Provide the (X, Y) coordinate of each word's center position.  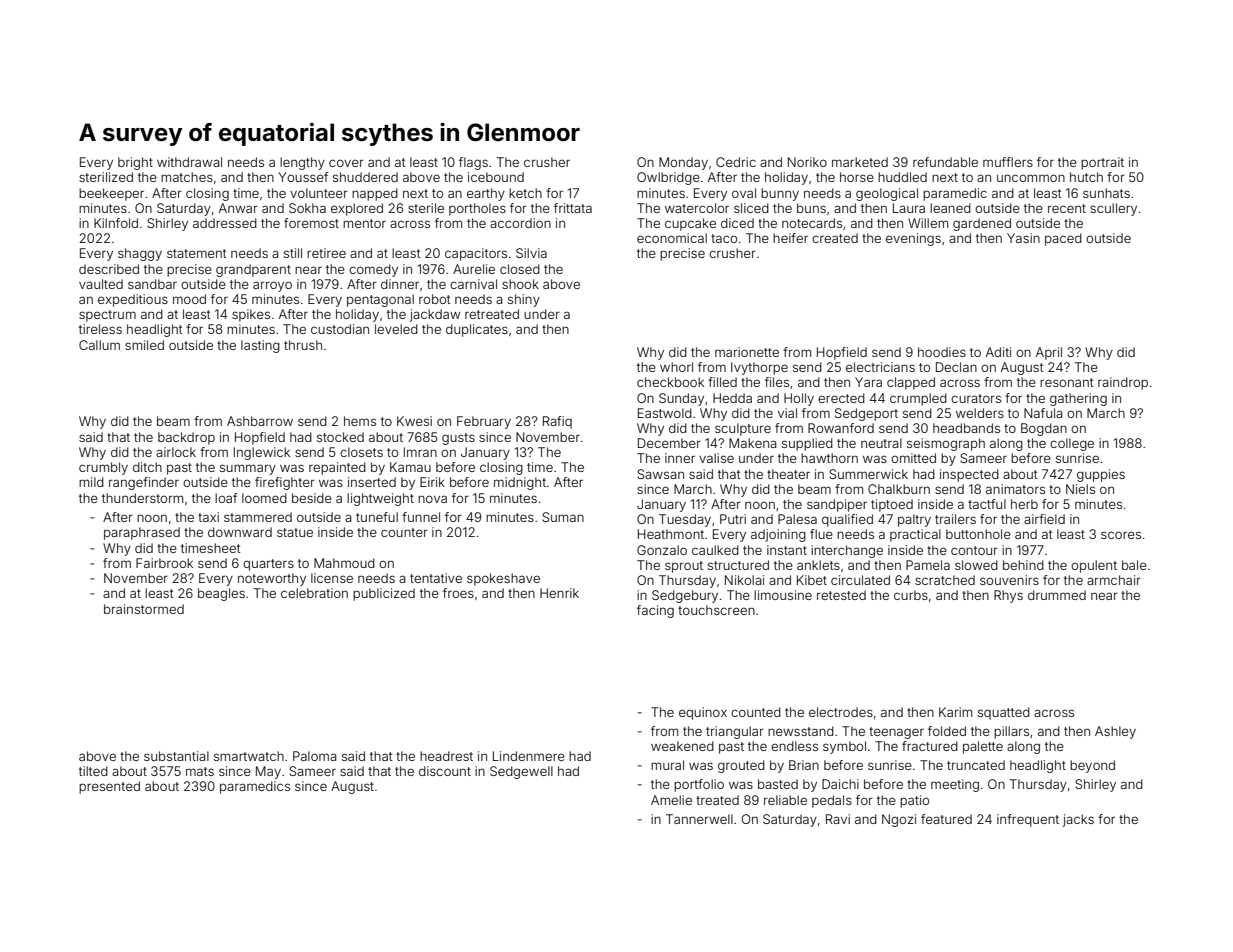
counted (756, 712)
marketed (860, 162)
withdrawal (189, 162)
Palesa (797, 519)
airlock (176, 452)
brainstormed (144, 609)
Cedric (736, 162)
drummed (1057, 595)
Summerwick (868, 474)
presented (109, 787)
